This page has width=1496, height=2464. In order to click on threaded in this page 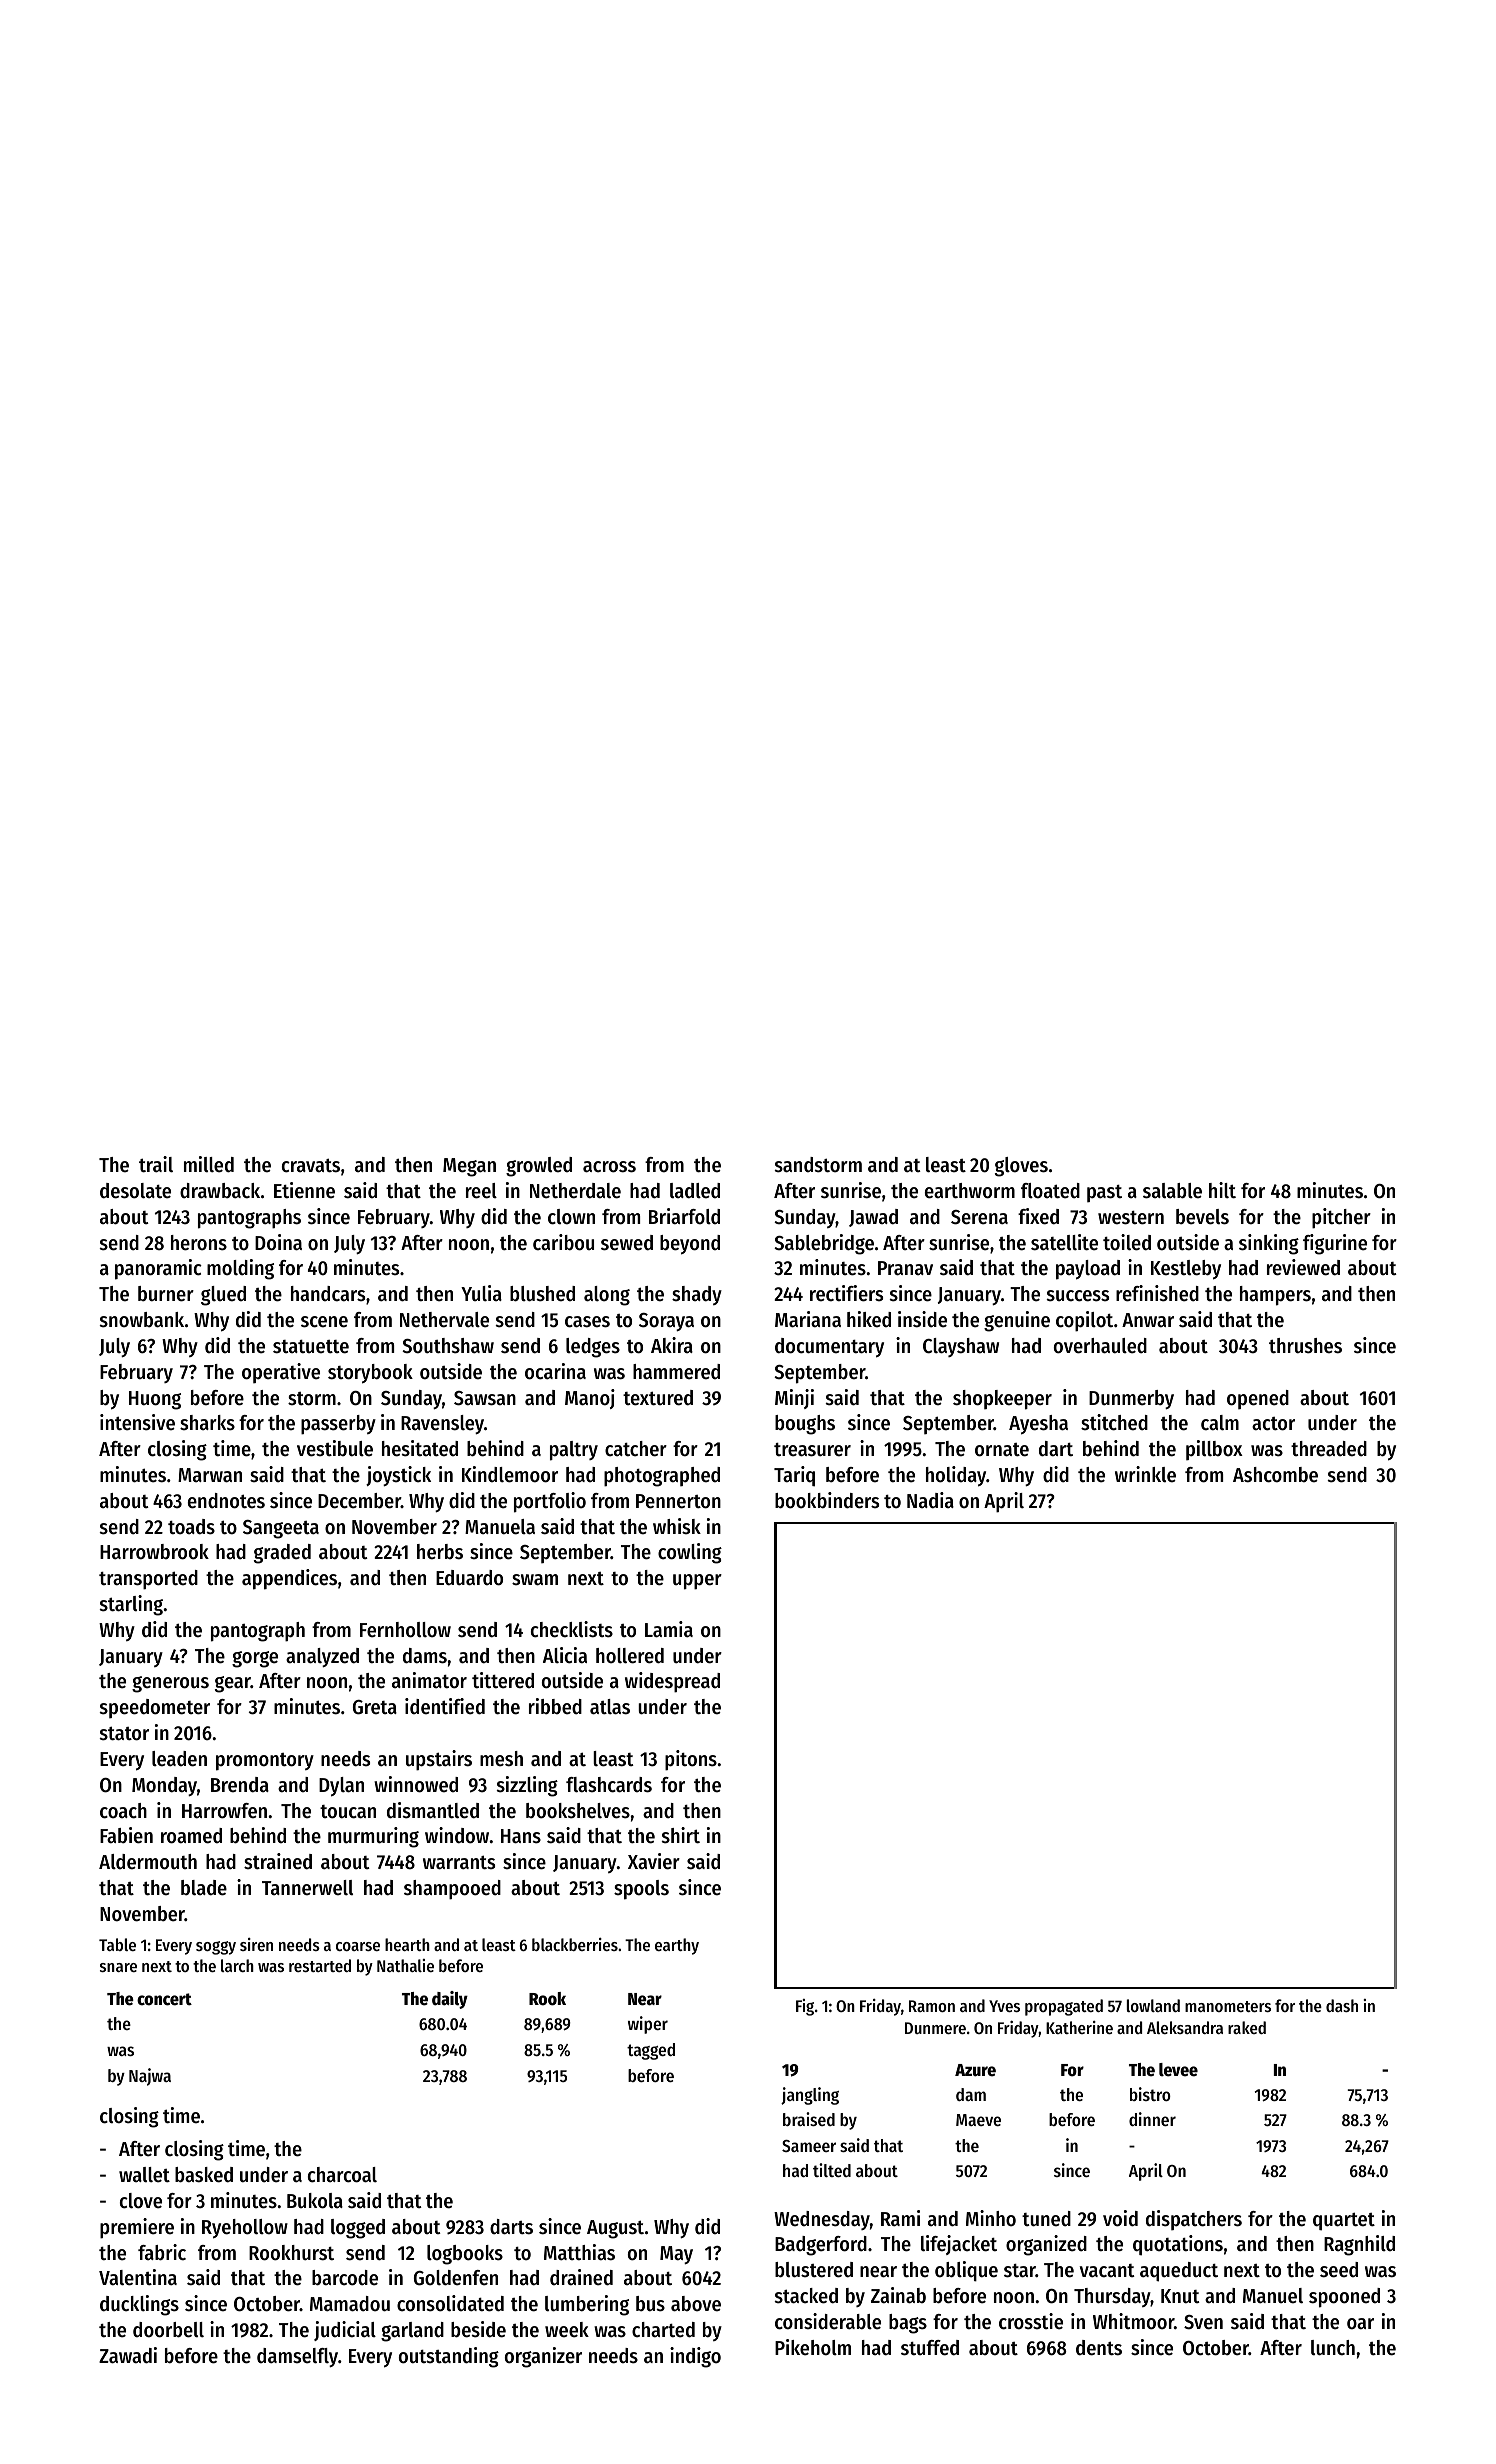, I will do `click(1329, 1449)`.
